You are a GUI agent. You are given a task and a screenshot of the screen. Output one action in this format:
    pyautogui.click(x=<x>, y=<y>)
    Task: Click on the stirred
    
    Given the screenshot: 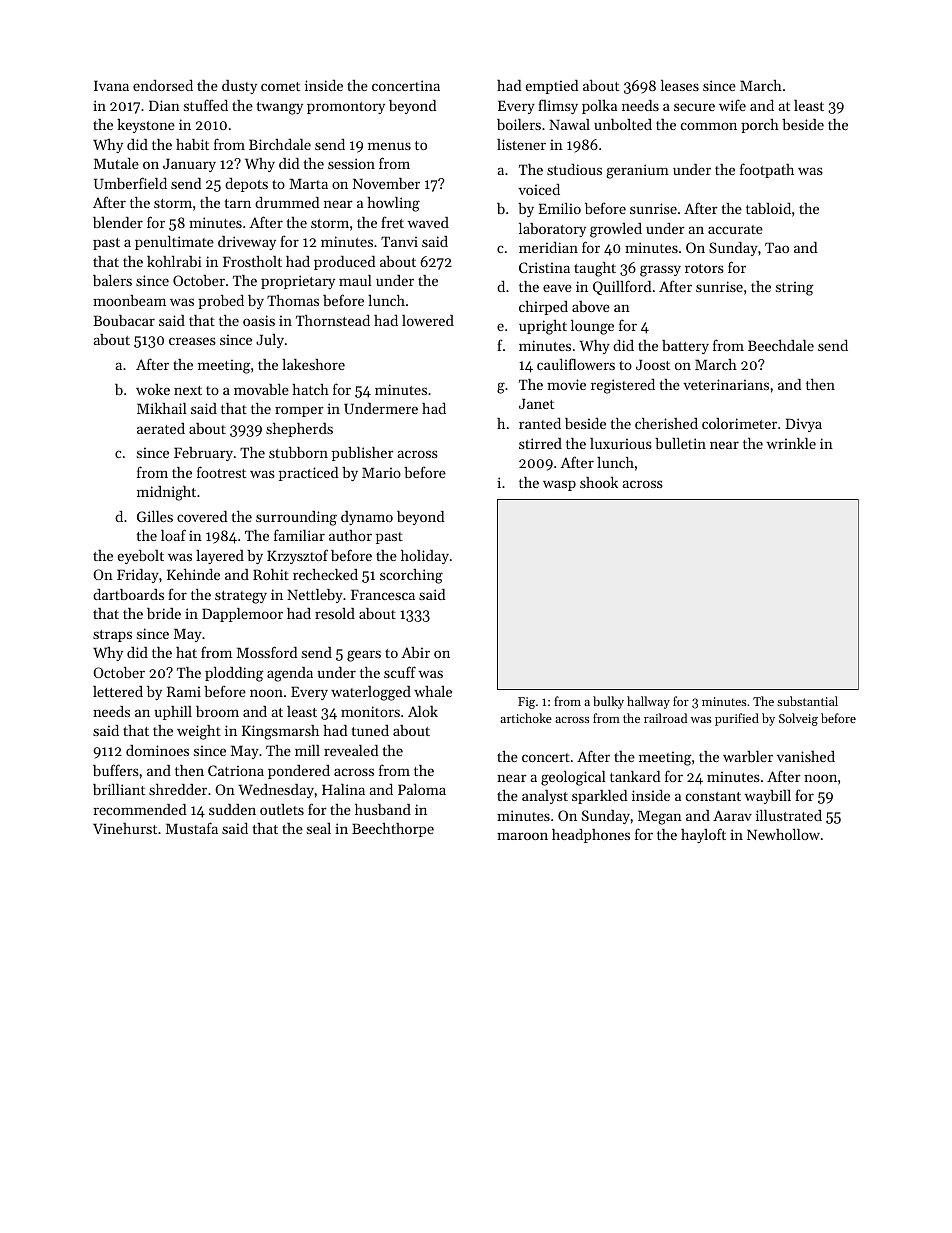 What is the action you would take?
    pyautogui.click(x=540, y=443)
